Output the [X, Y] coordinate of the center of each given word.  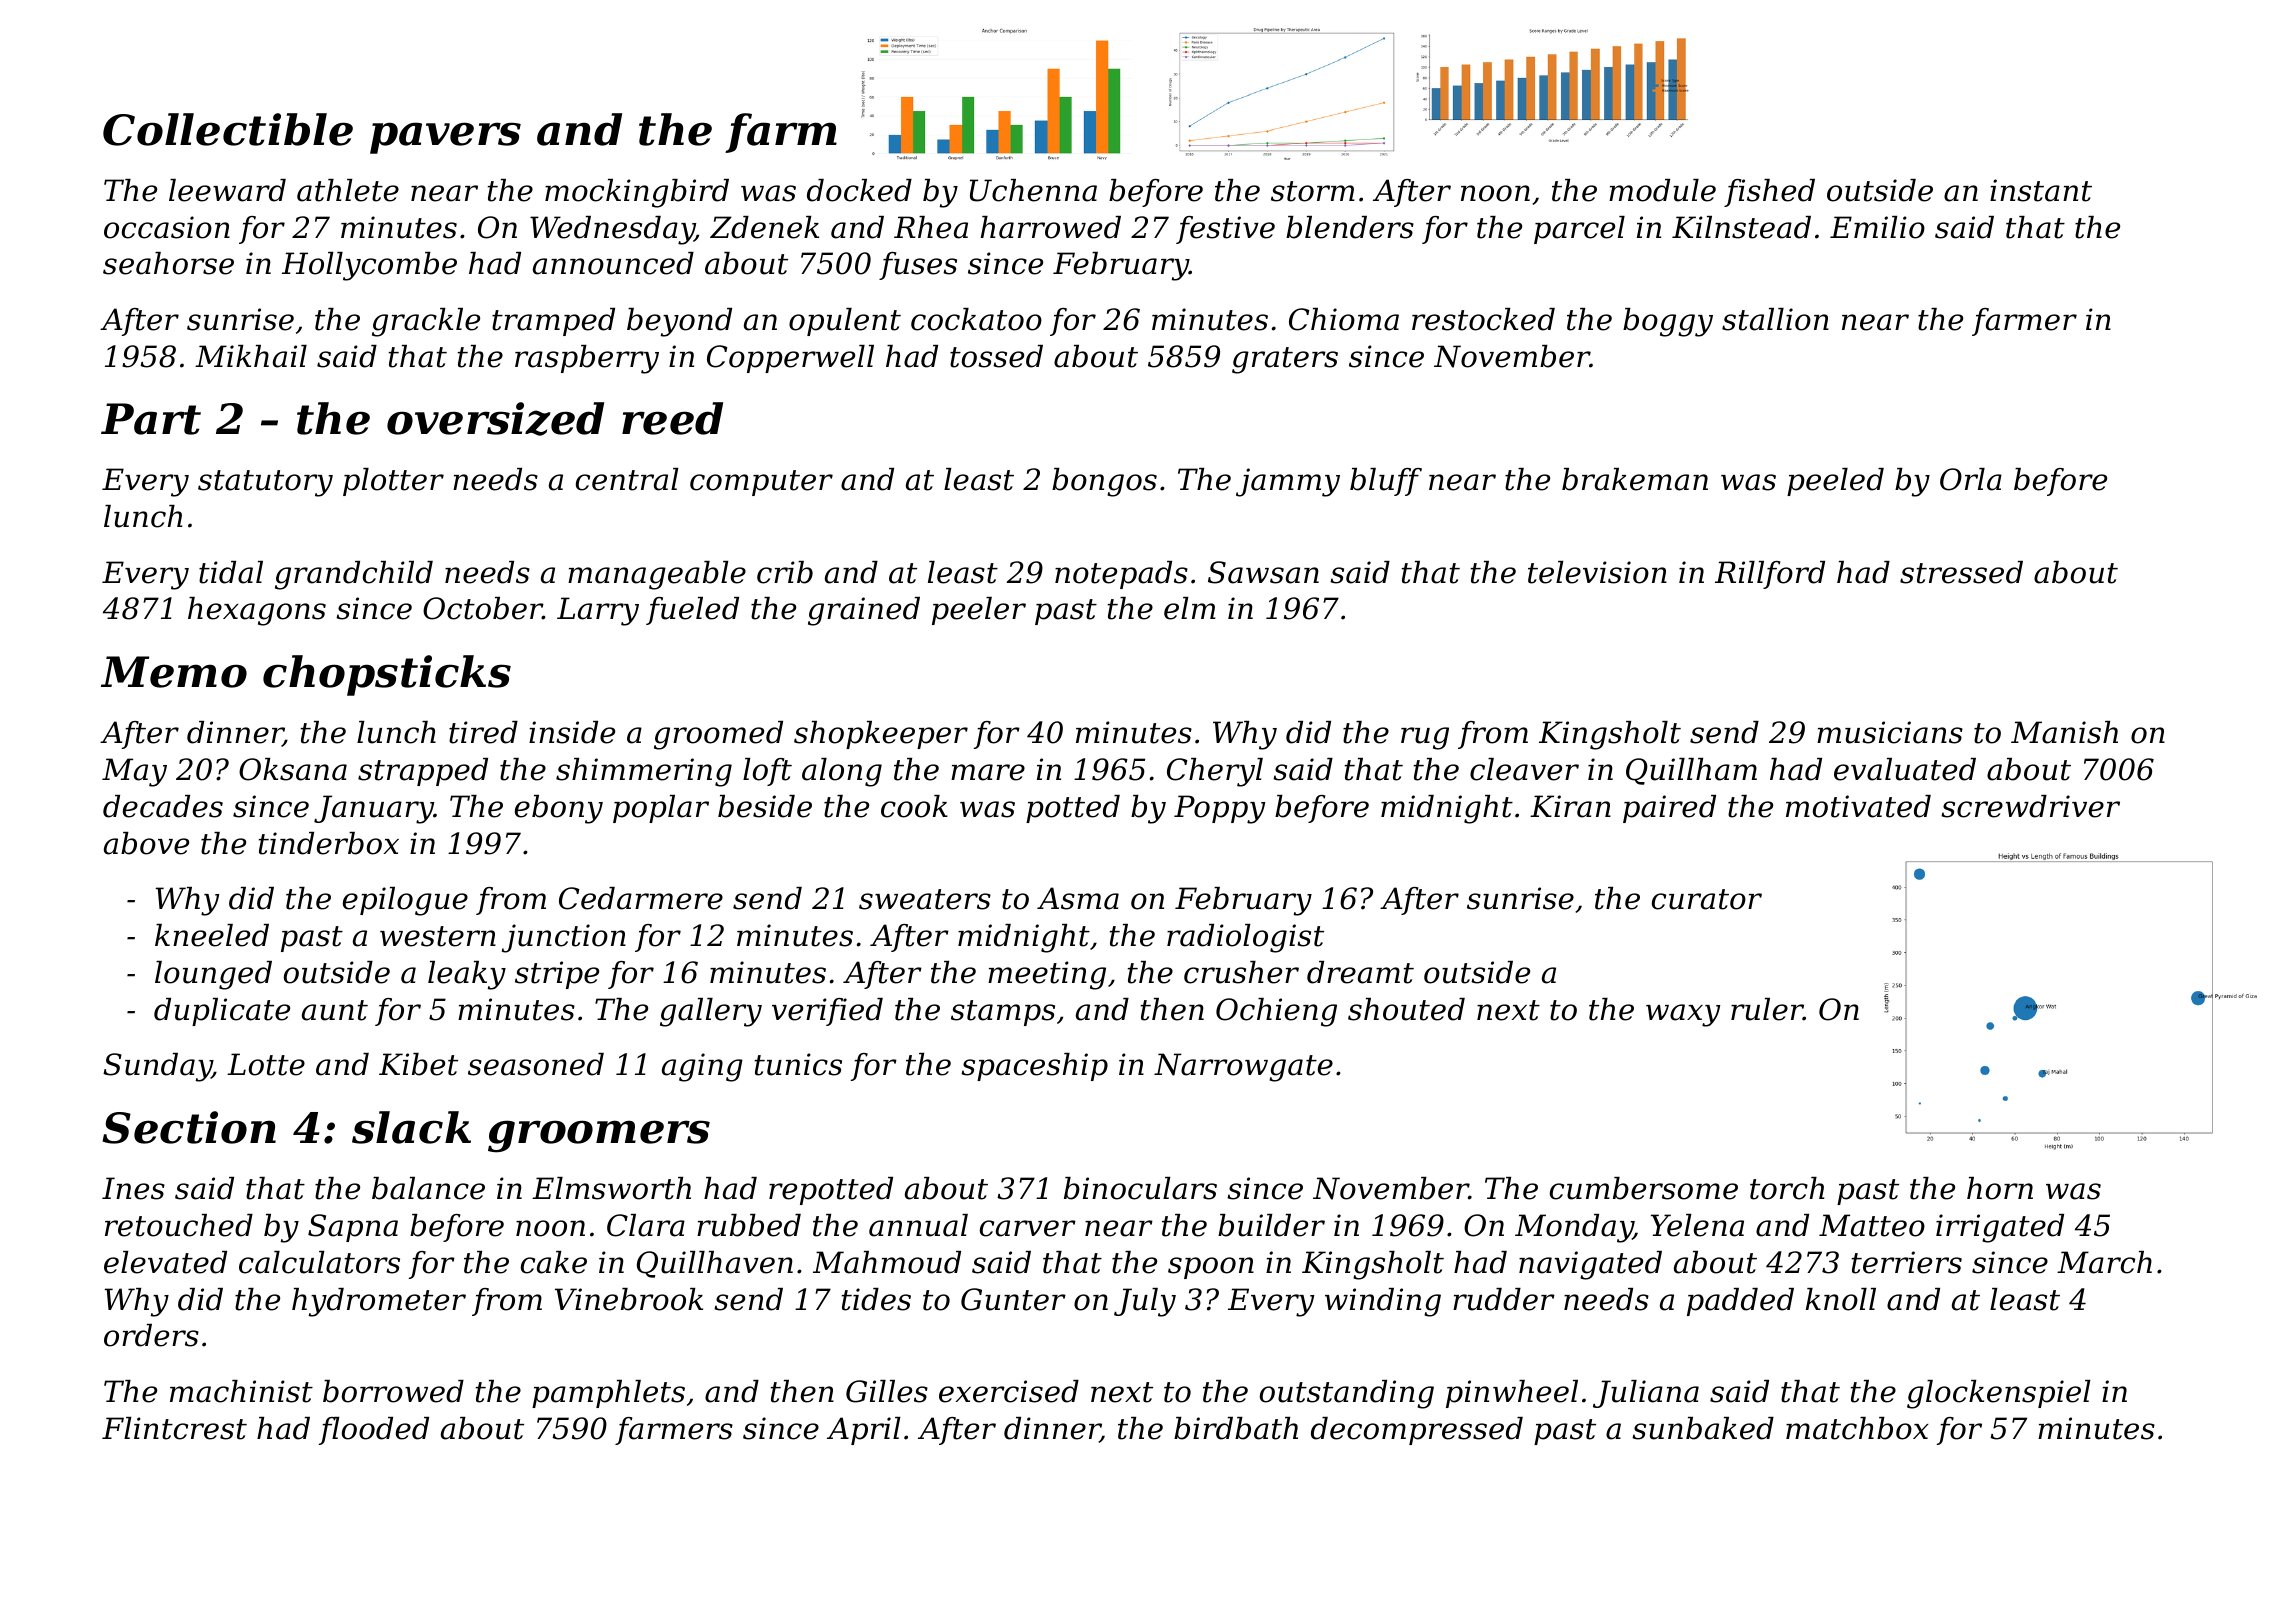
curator [1707, 899]
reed [672, 418]
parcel [1579, 230]
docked [859, 190]
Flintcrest [174, 1428]
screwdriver [2030, 806]
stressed [1961, 572]
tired [483, 732]
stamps [1003, 1013]
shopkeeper [881, 735]
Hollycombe [369, 266]
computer [761, 483]
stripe [557, 975]
